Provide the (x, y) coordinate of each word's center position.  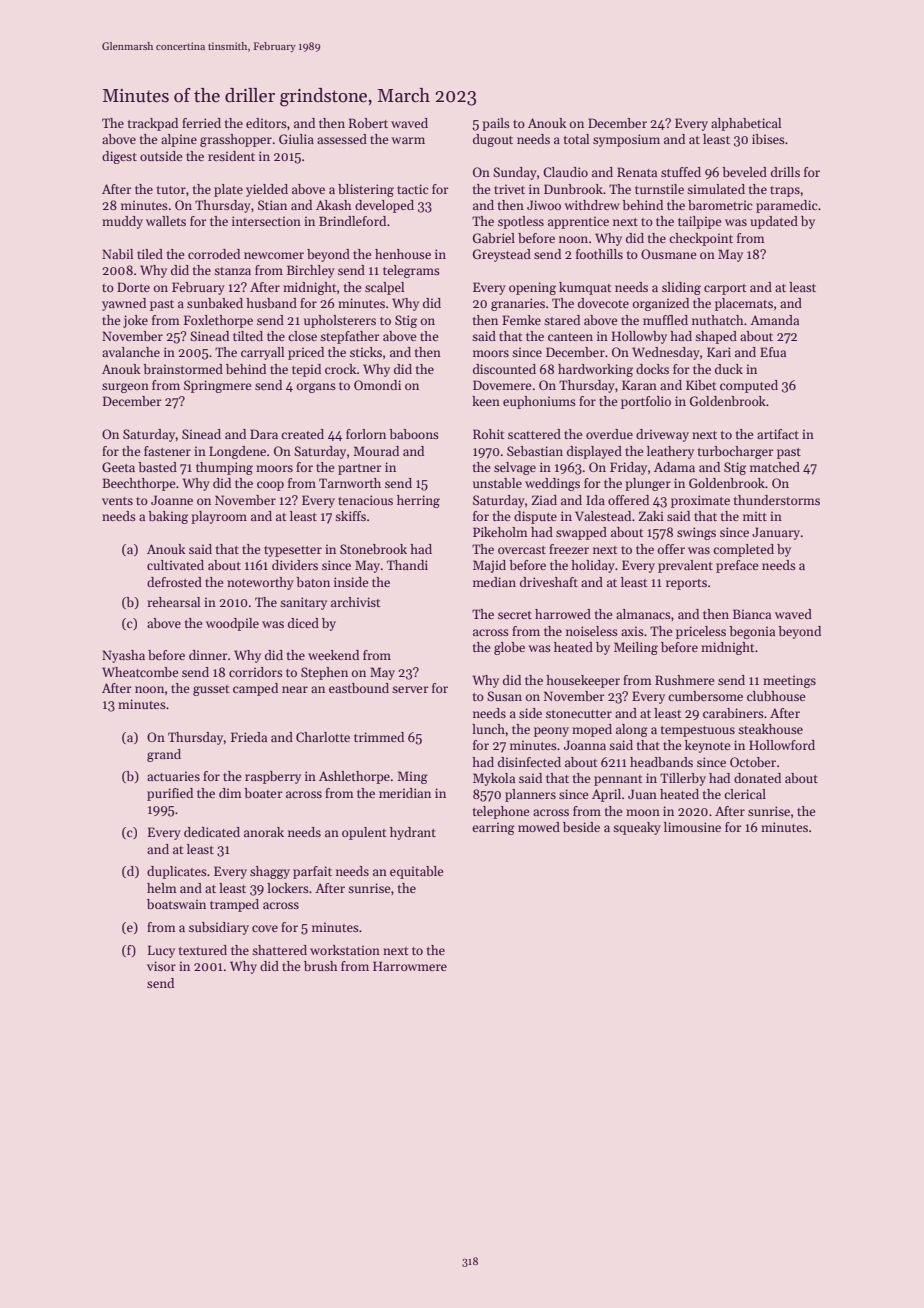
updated (774, 222)
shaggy (270, 872)
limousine (692, 827)
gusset (211, 690)
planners (530, 795)
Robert (368, 123)
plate (228, 190)
